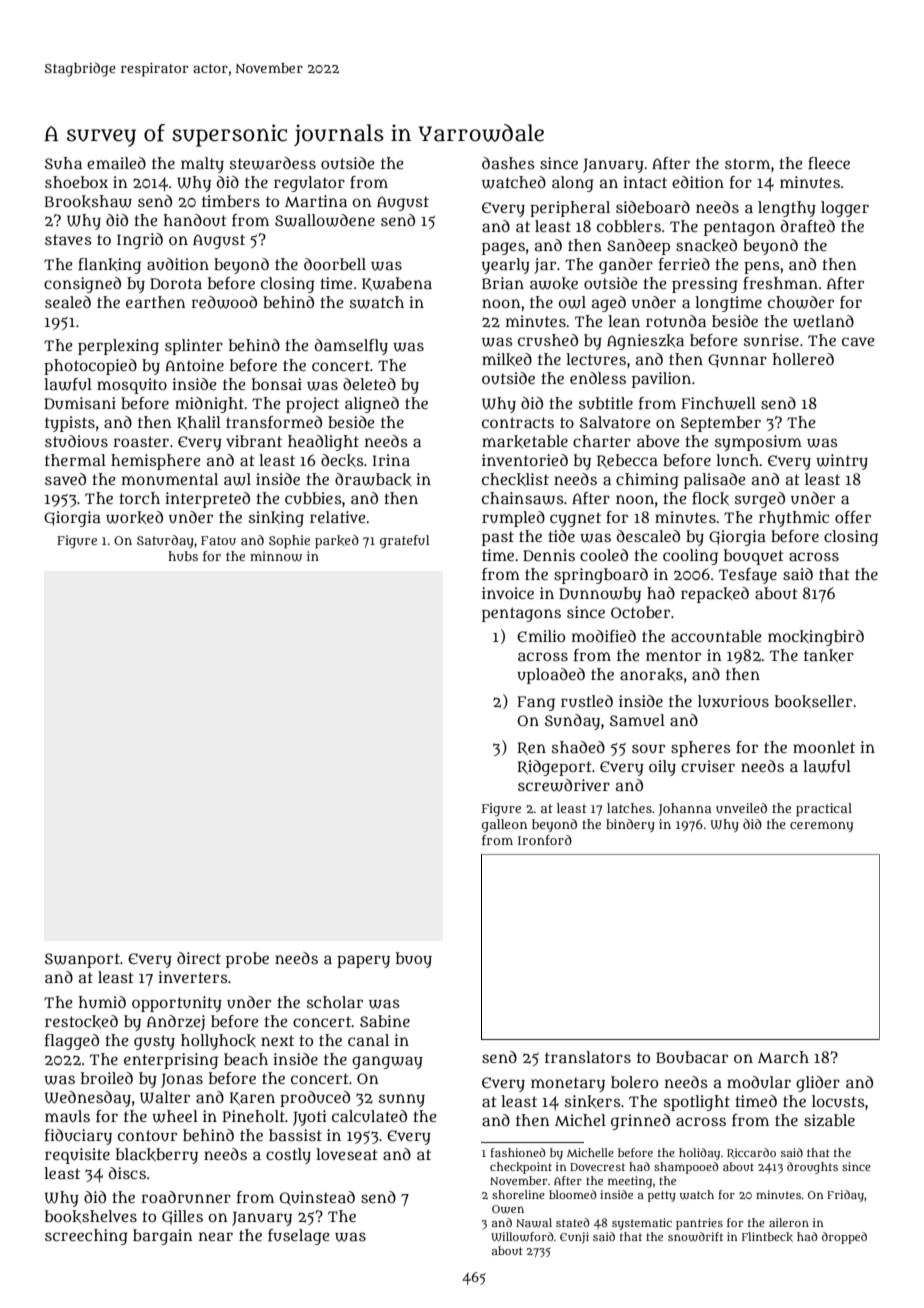 The width and height of the screenshot is (924, 1308). I want to click on above, so click(658, 441).
